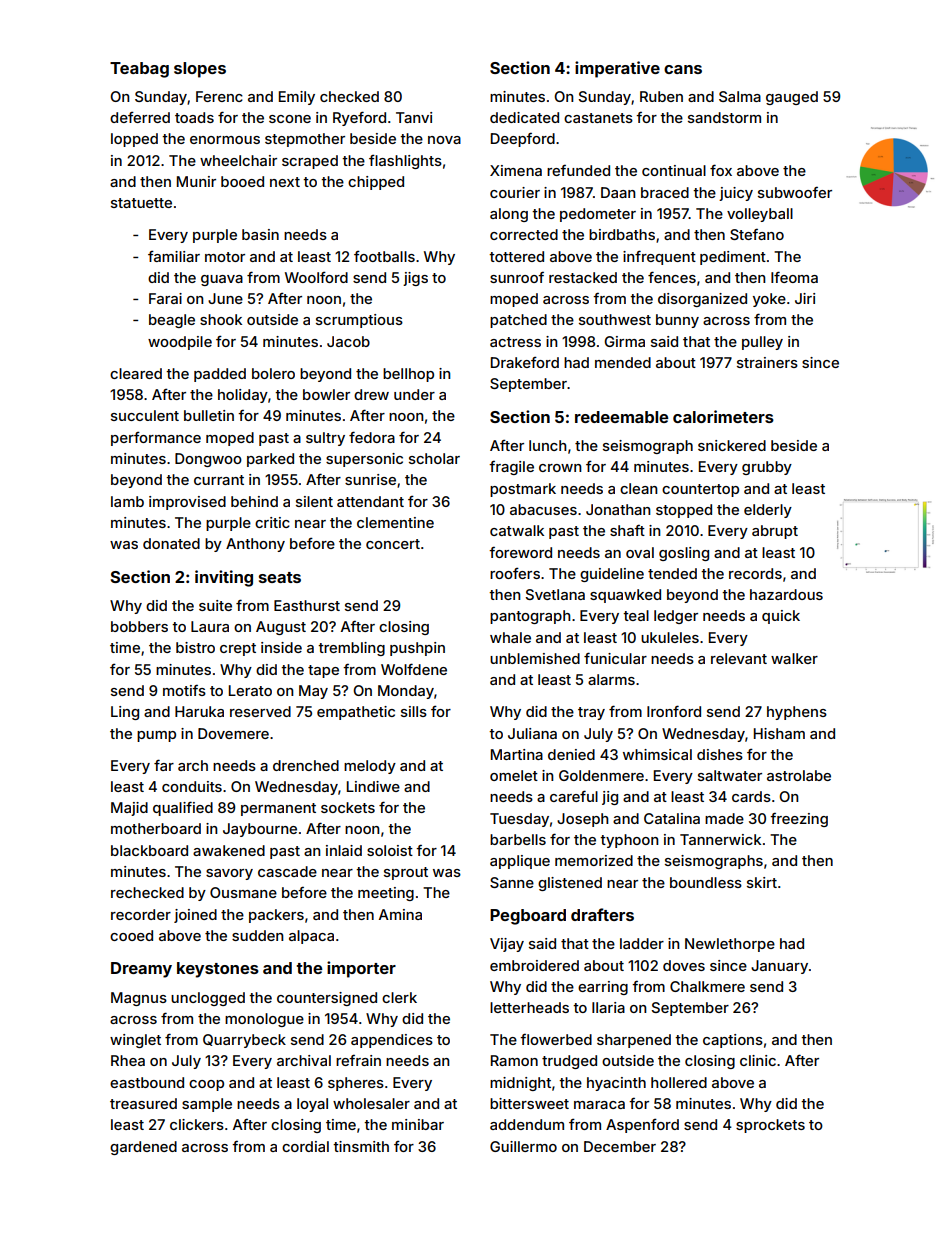  What do you see at coordinates (141, 970) in the page?
I see `Dreamy` at bounding box center [141, 970].
